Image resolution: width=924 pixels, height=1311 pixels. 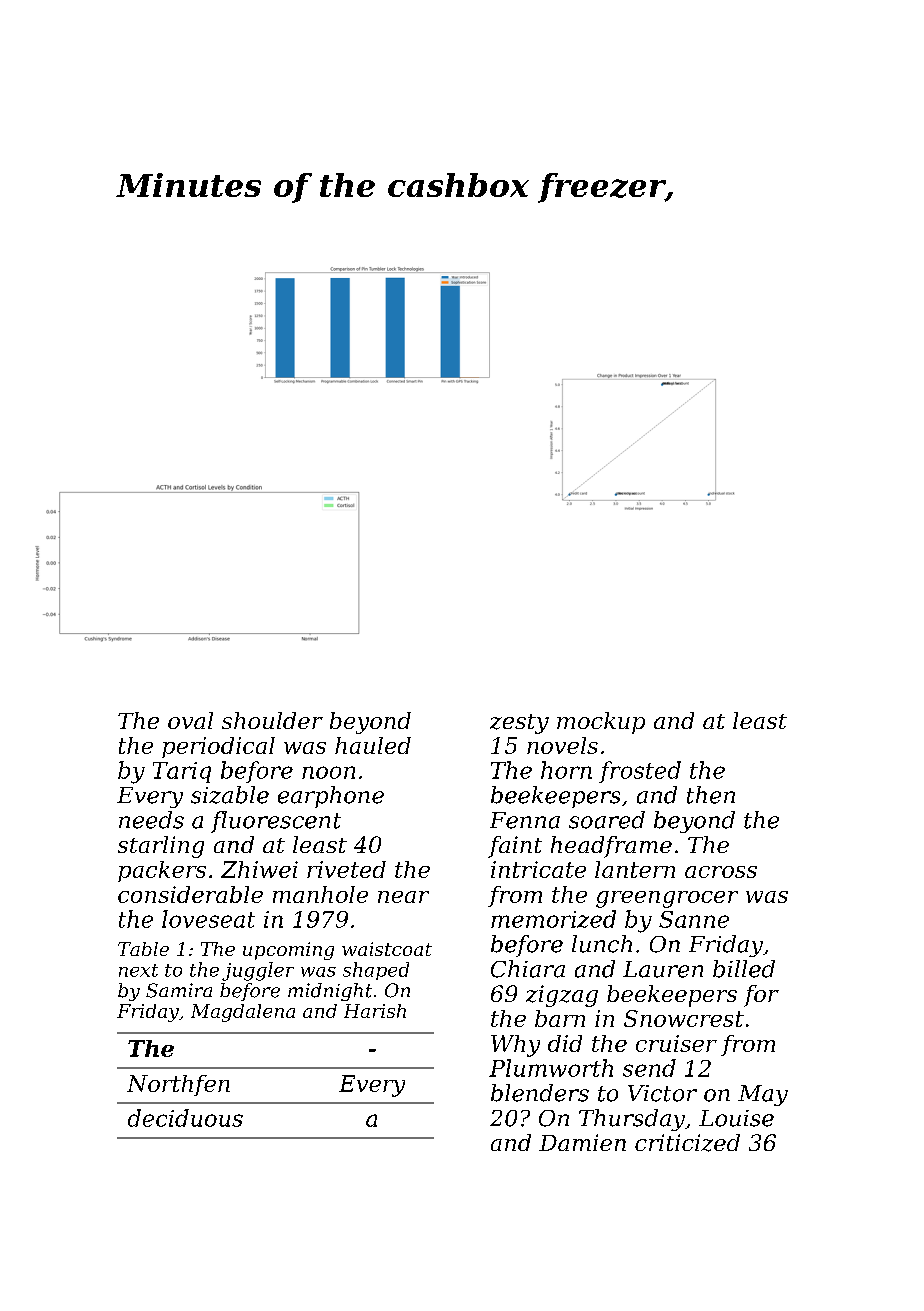 I want to click on intricate, so click(x=538, y=869).
